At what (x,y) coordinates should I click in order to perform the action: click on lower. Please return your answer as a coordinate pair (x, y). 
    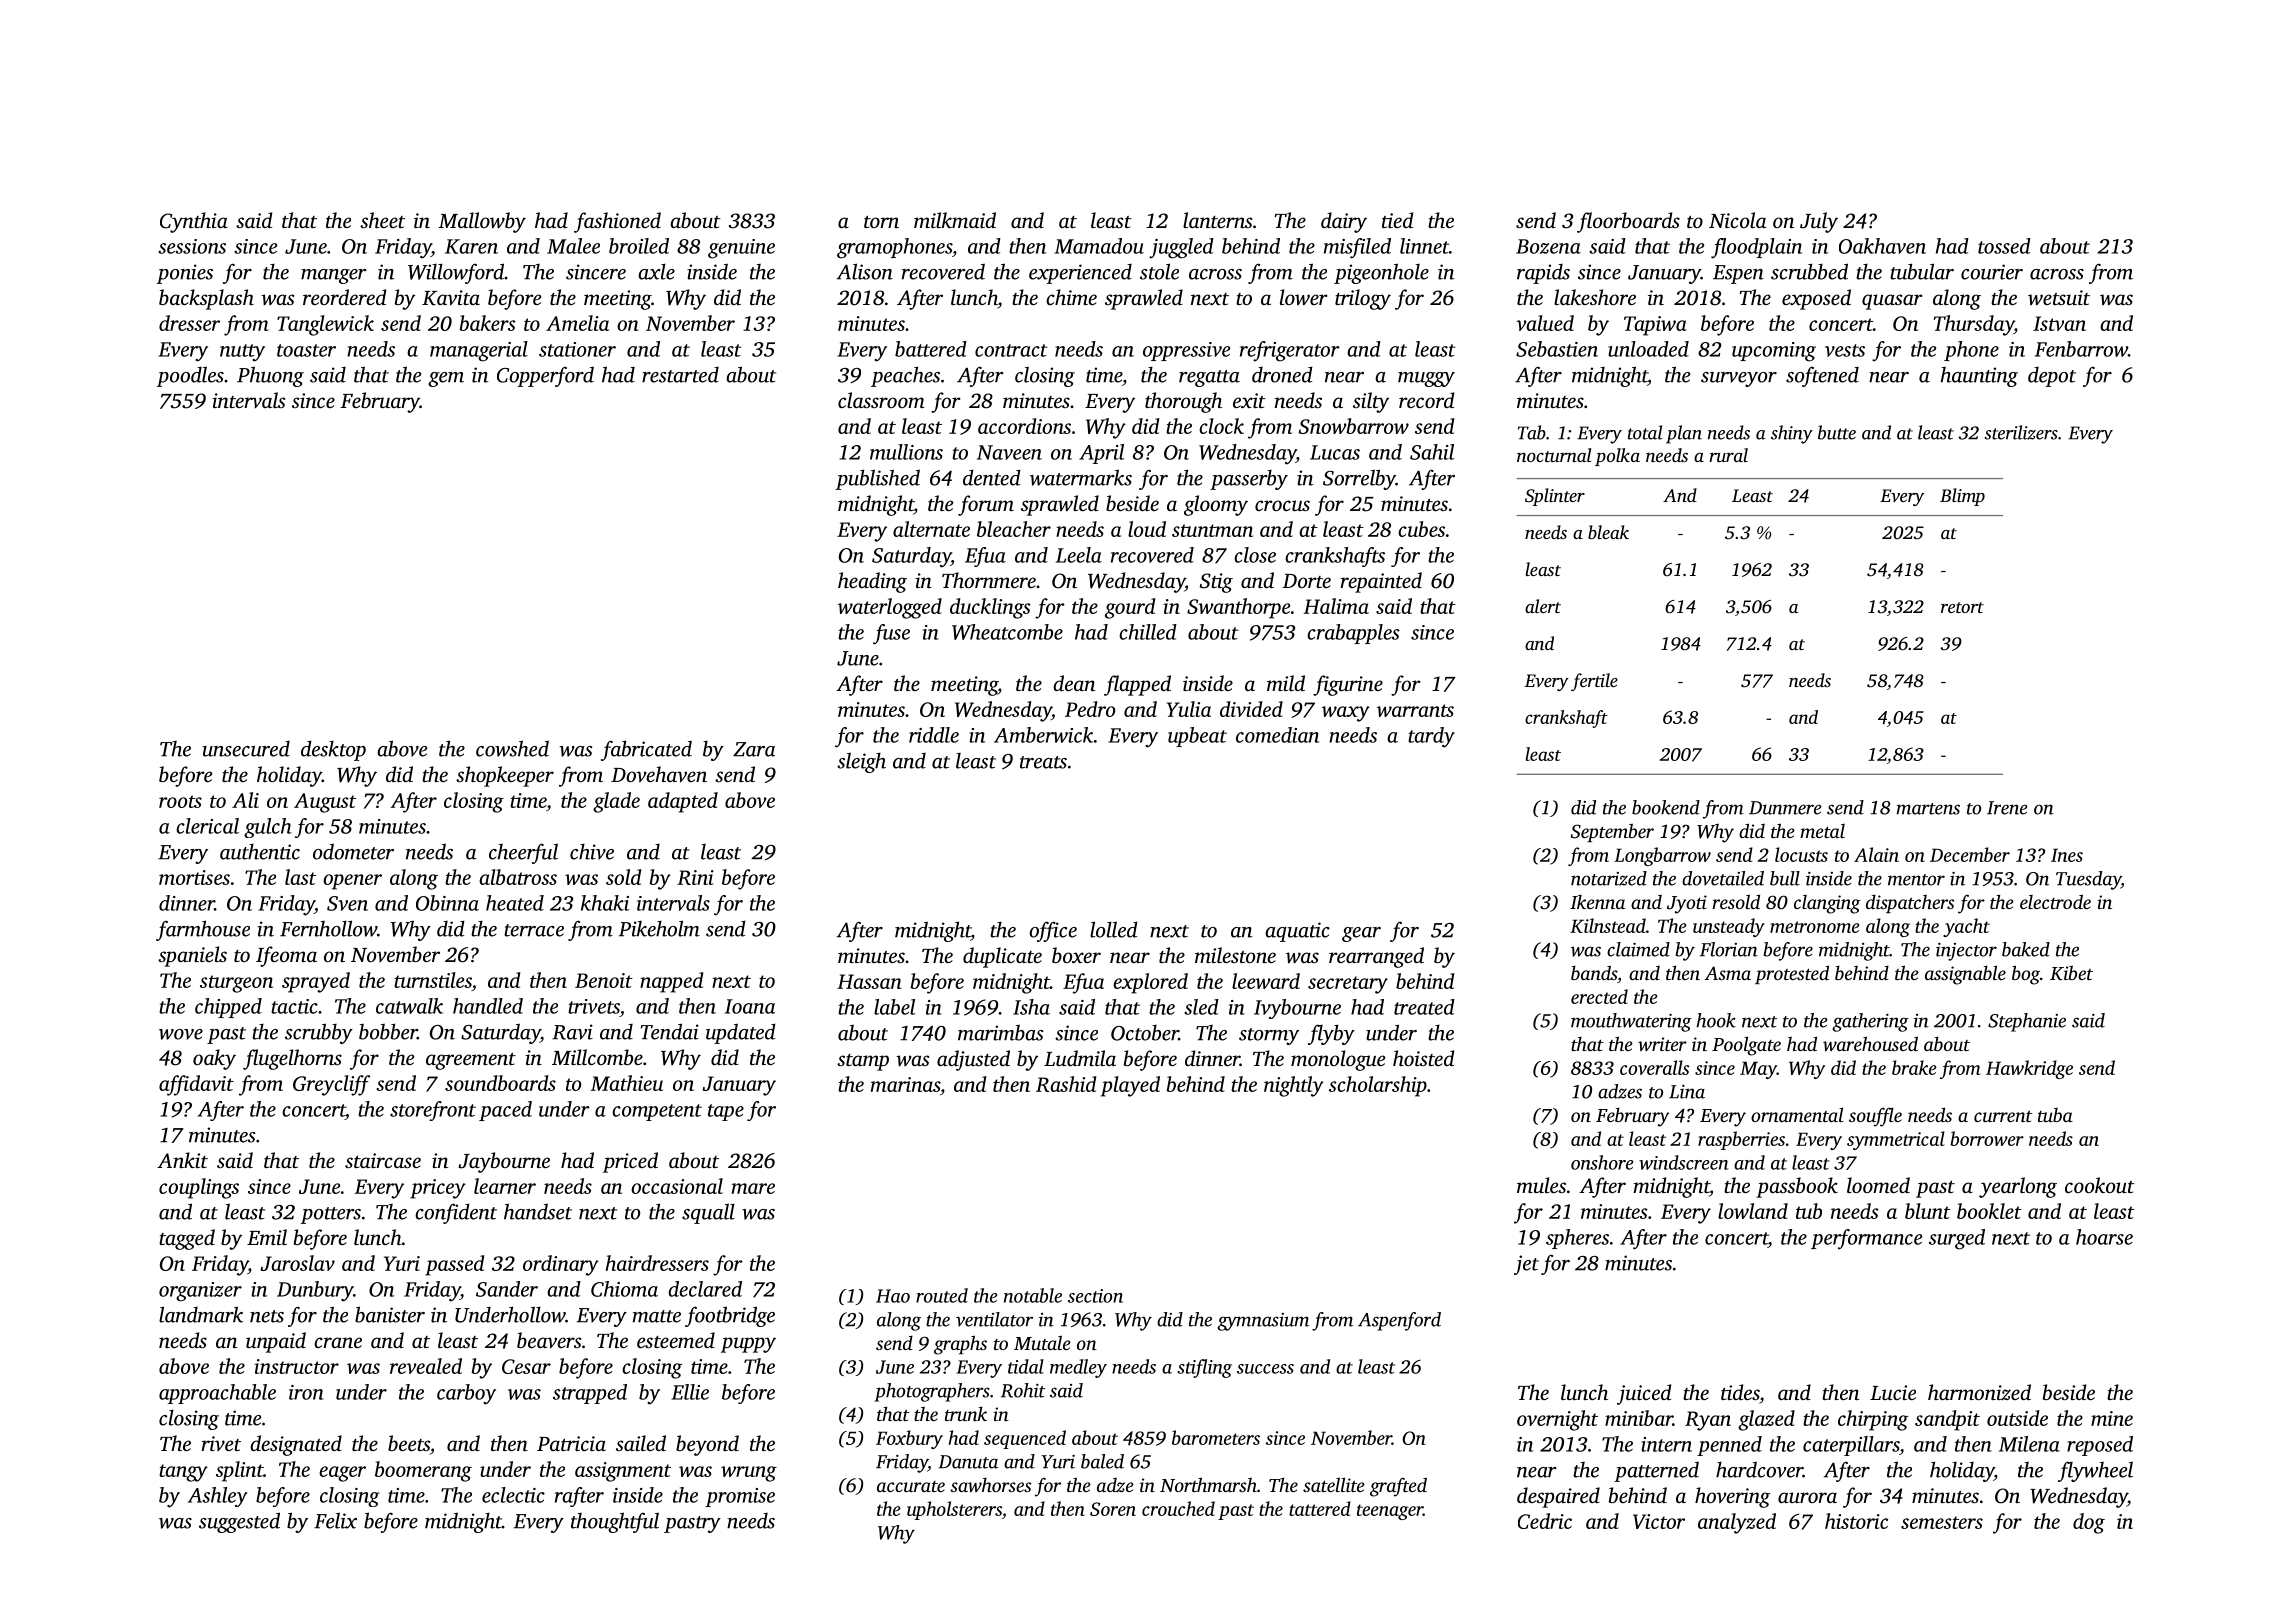
    Looking at the image, I should click on (1304, 297).
